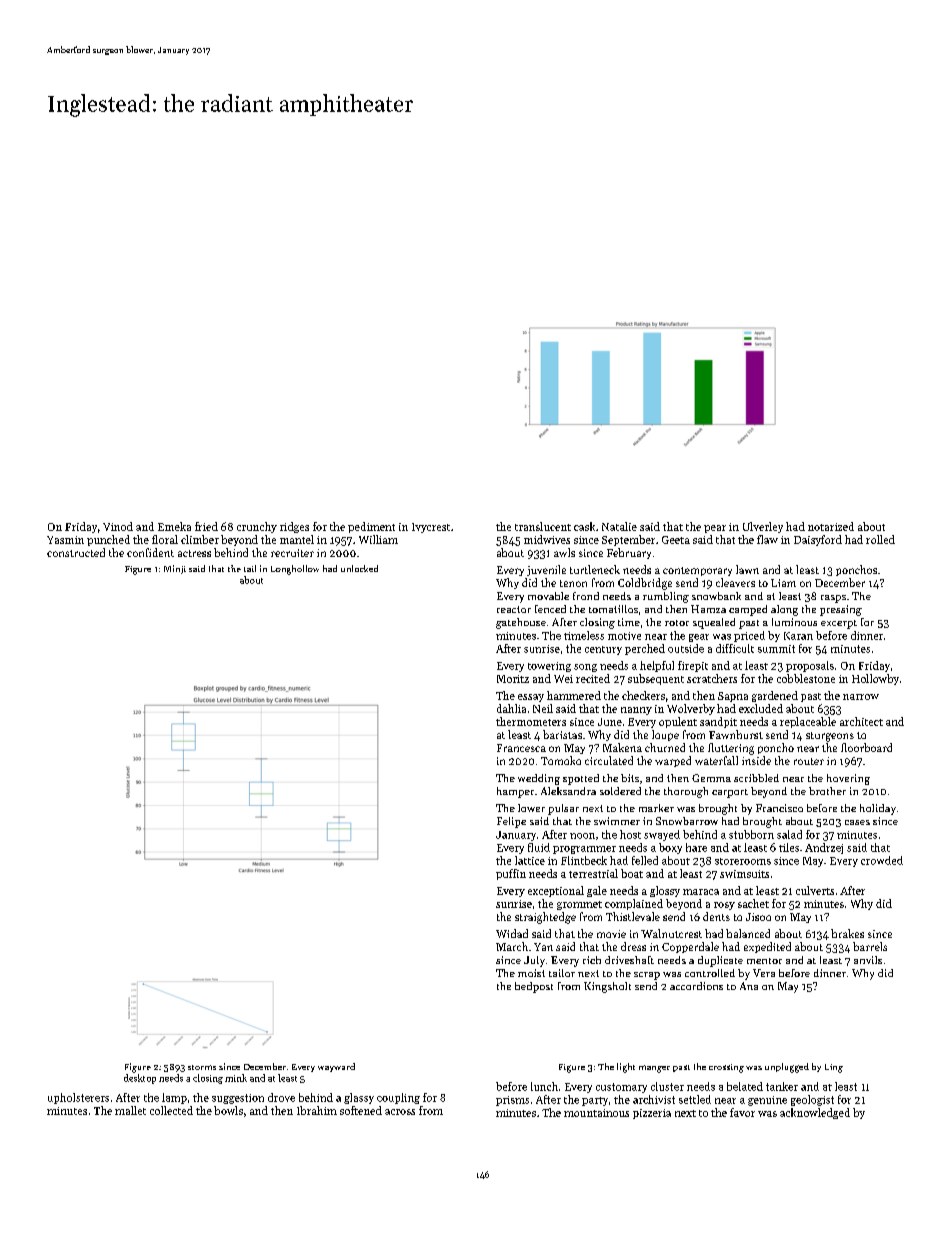 Image resolution: width=952 pixels, height=1233 pixels. What do you see at coordinates (513, 679) in the screenshot?
I see `Moritz` at bounding box center [513, 679].
